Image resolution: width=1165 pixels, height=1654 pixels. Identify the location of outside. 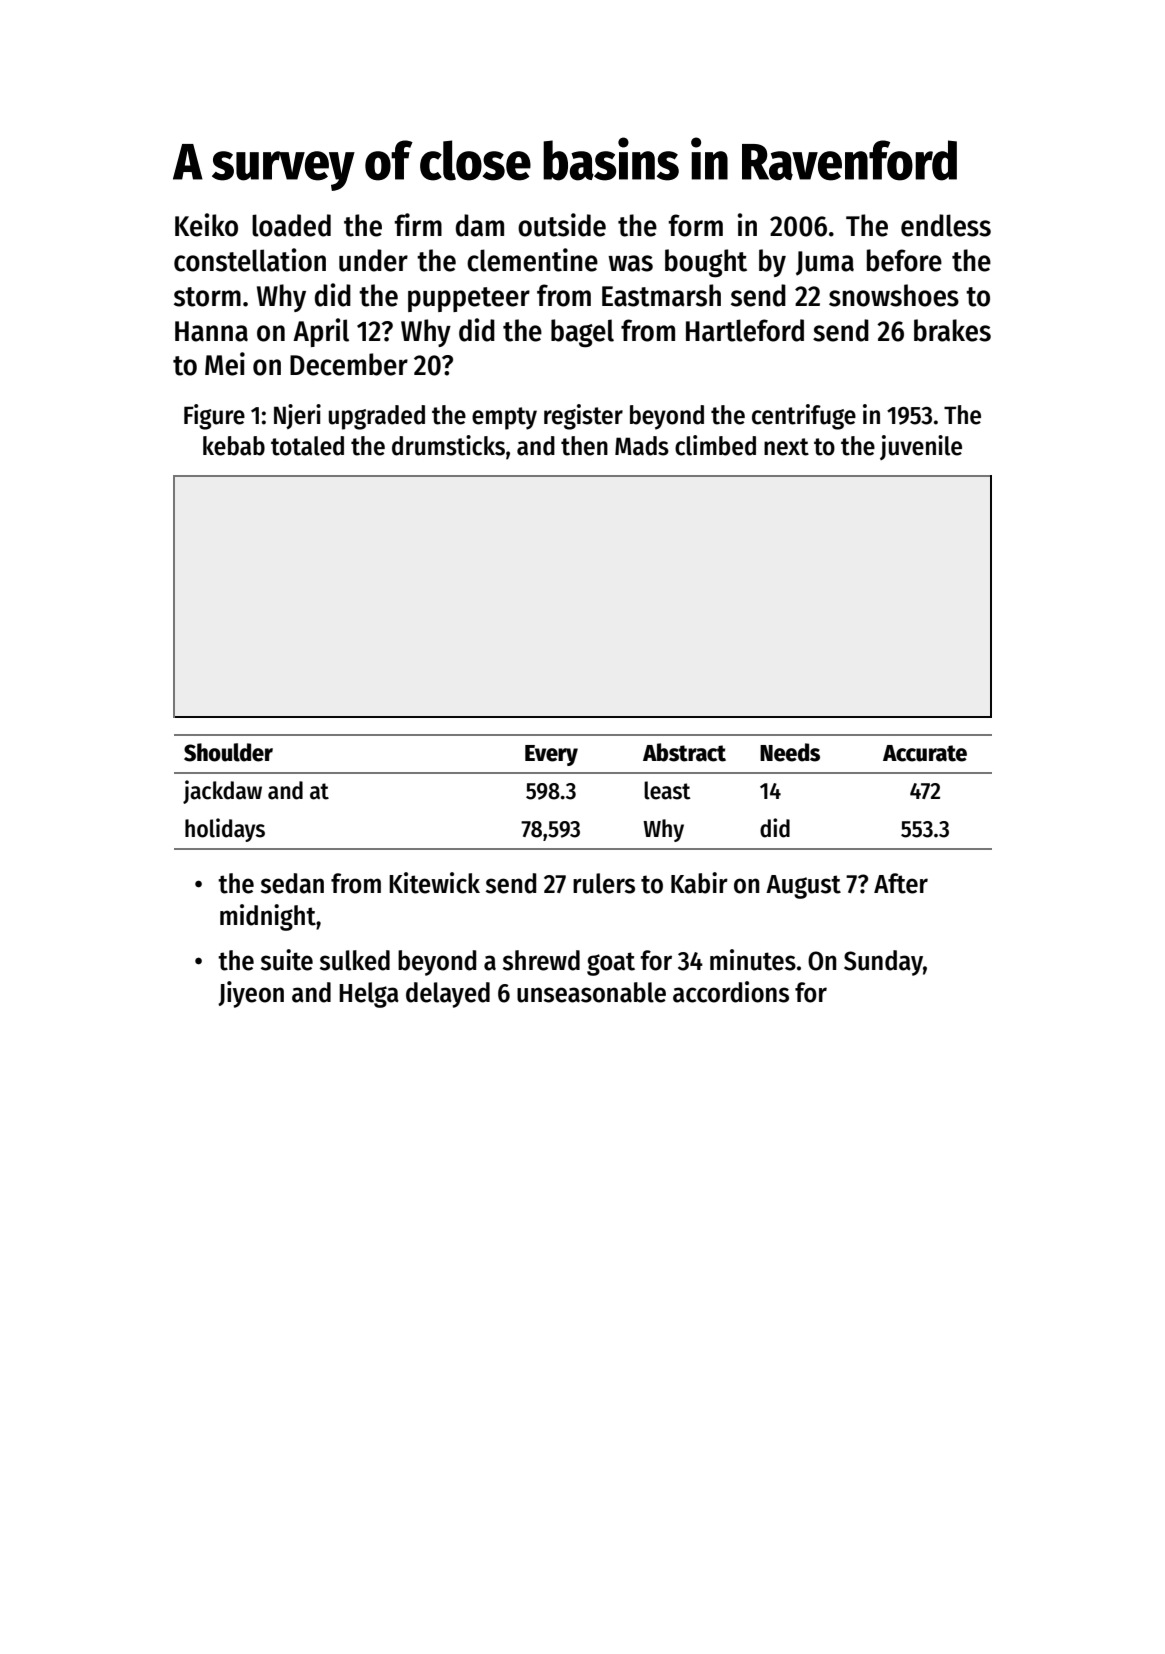
(562, 225).
